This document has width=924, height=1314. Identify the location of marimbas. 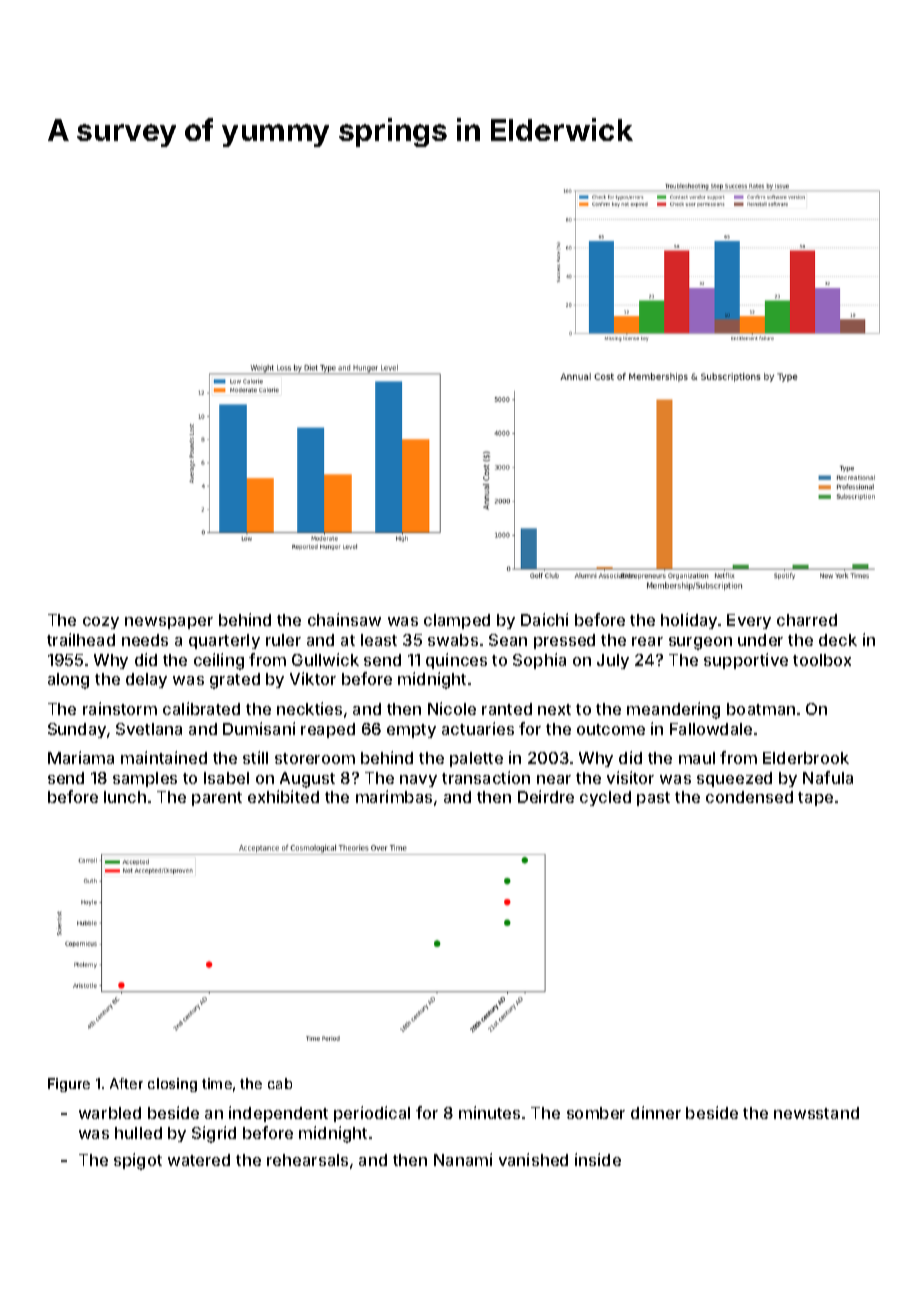
(394, 796).
